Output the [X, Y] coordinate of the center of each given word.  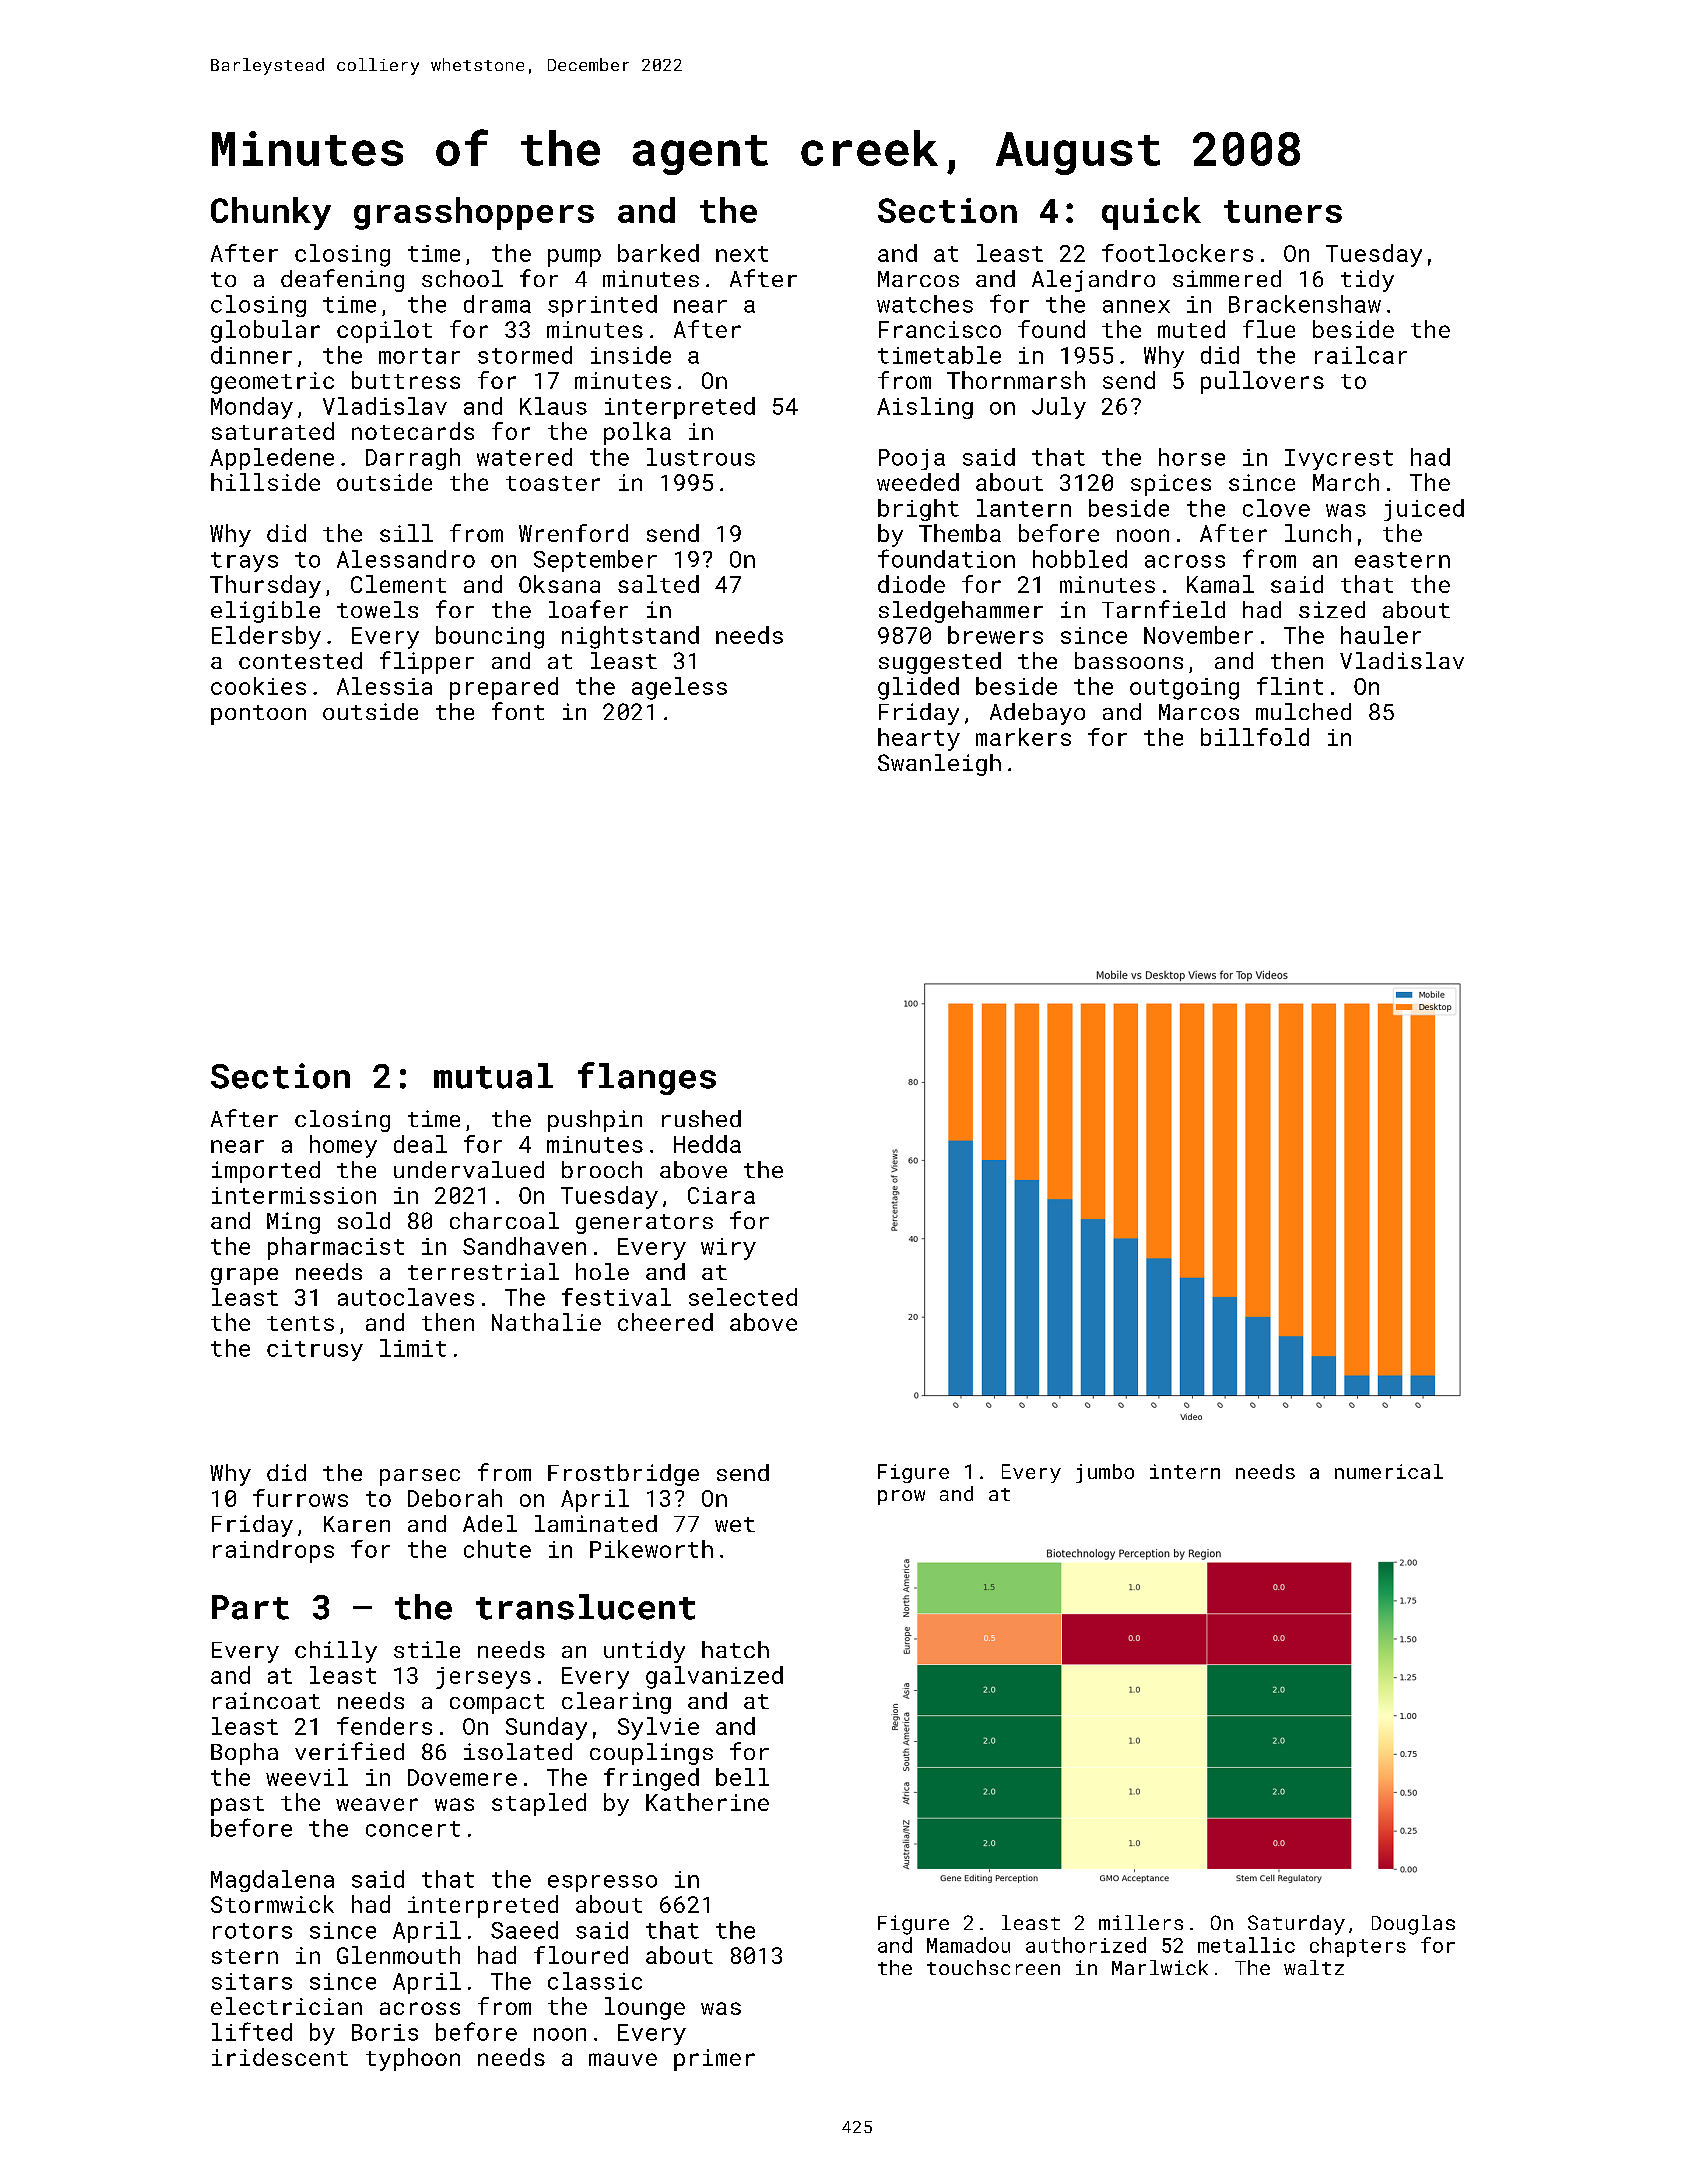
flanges [647, 1078]
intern [1185, 1471]
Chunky [271, 213]
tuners [1283, 211]
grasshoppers [474, 213]
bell [742, 1777]
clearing [616, 1703]
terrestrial [483, 1271]
